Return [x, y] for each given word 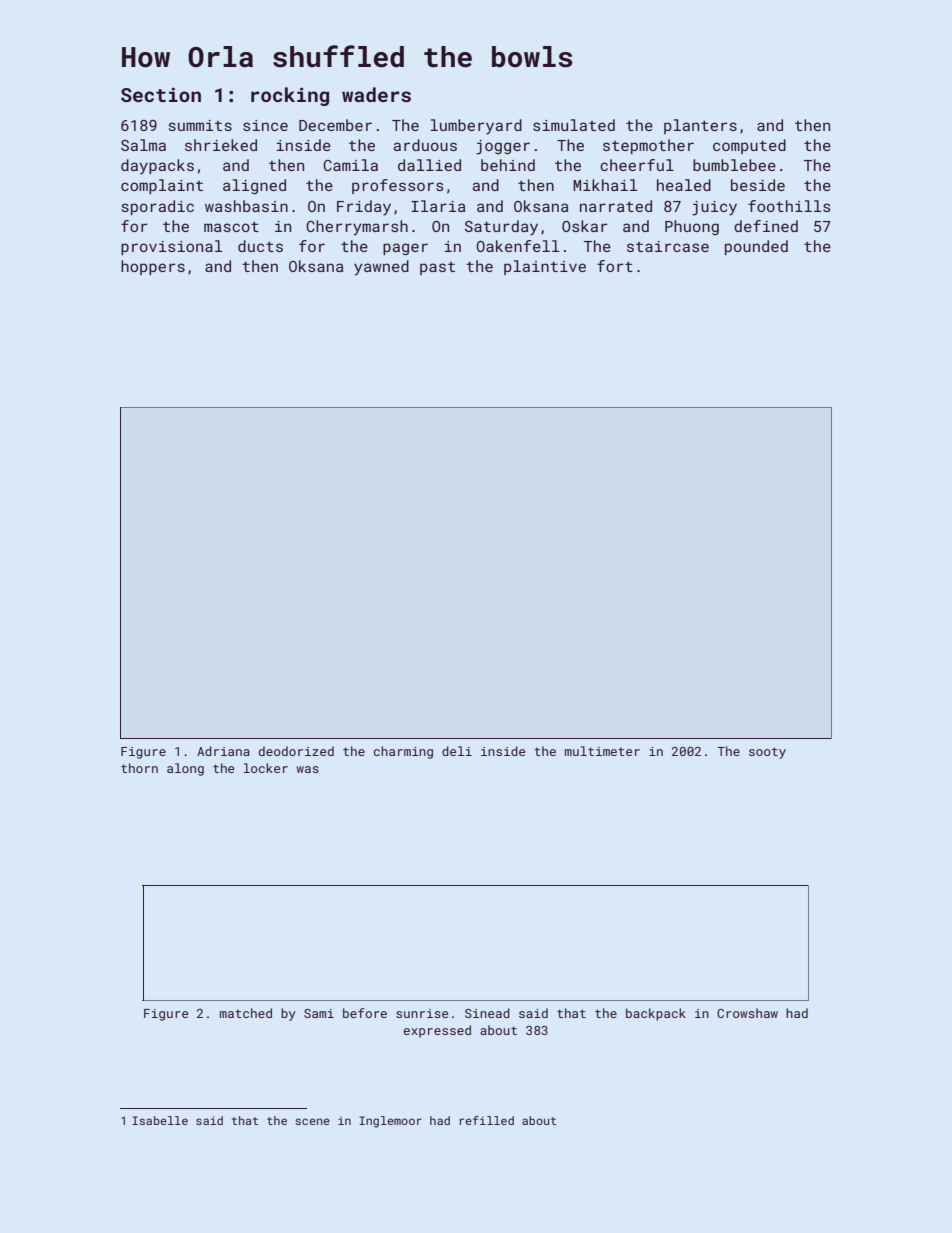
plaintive [545, 267]
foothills [789, 206]
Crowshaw [747, 1013]
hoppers [153, 267]
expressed [437, 1031]
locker [266, 768]
